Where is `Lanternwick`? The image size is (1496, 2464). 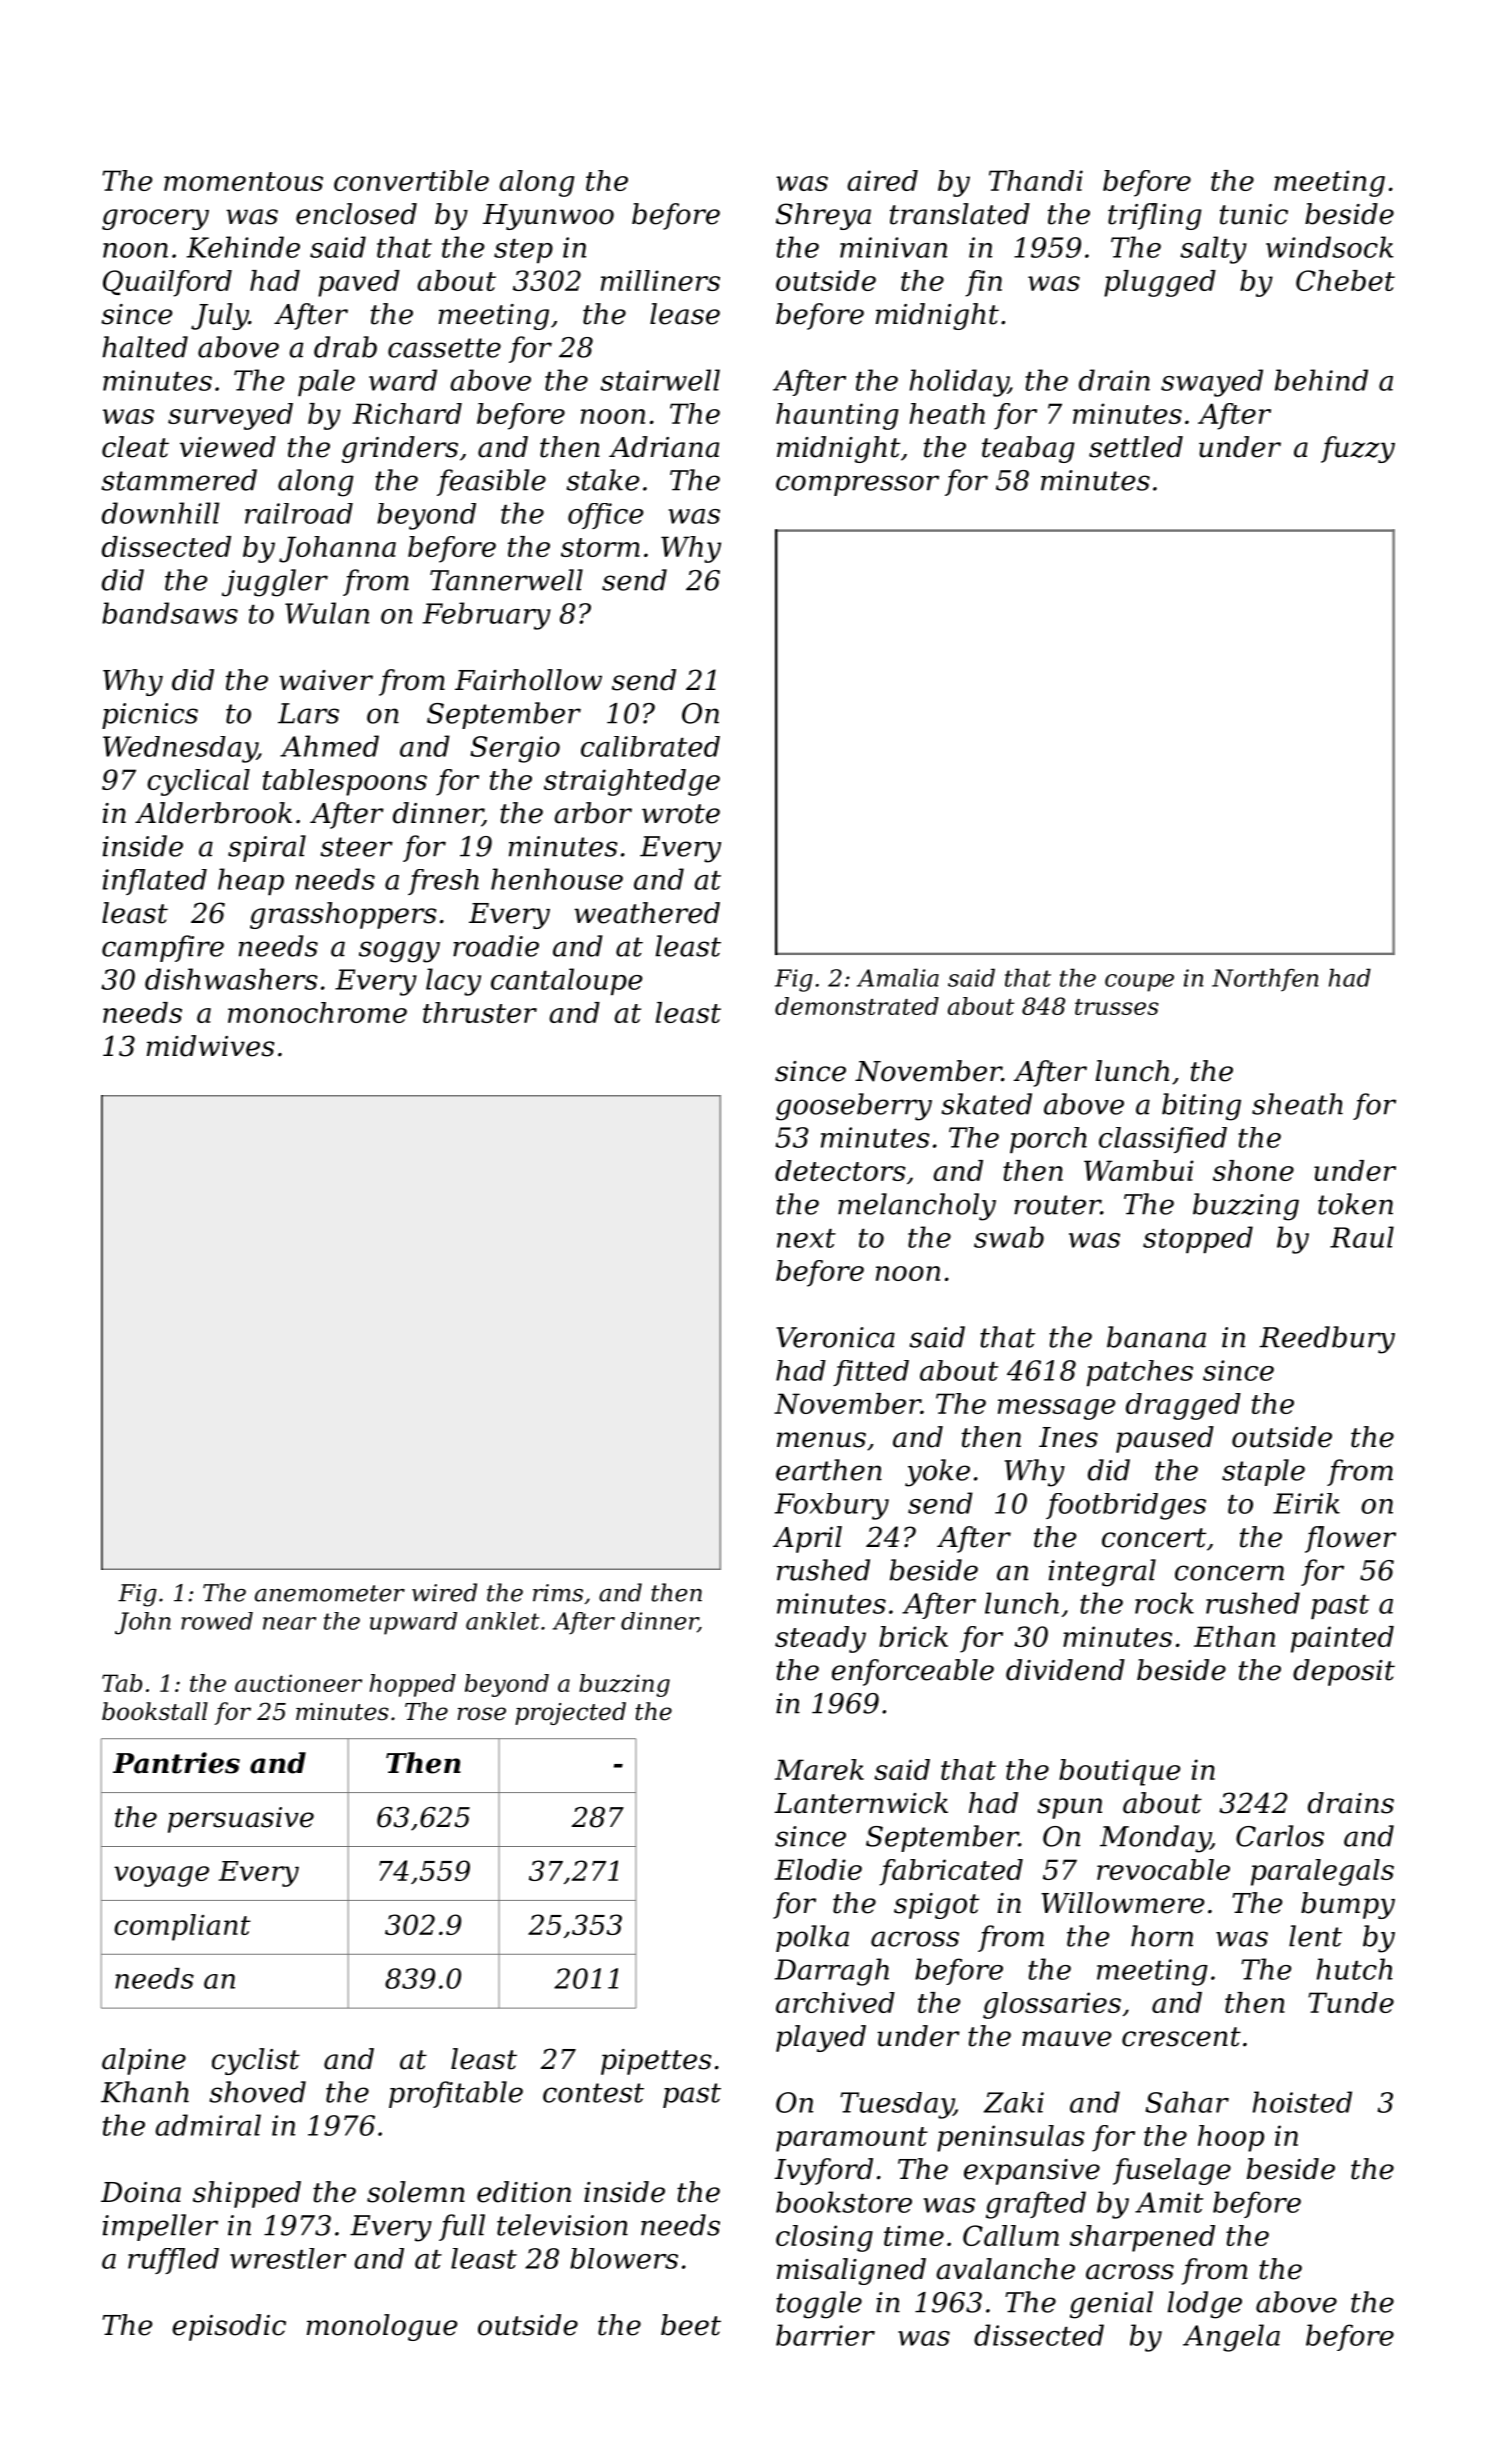
Lanternwick is located at coordinates (861, 1803).
